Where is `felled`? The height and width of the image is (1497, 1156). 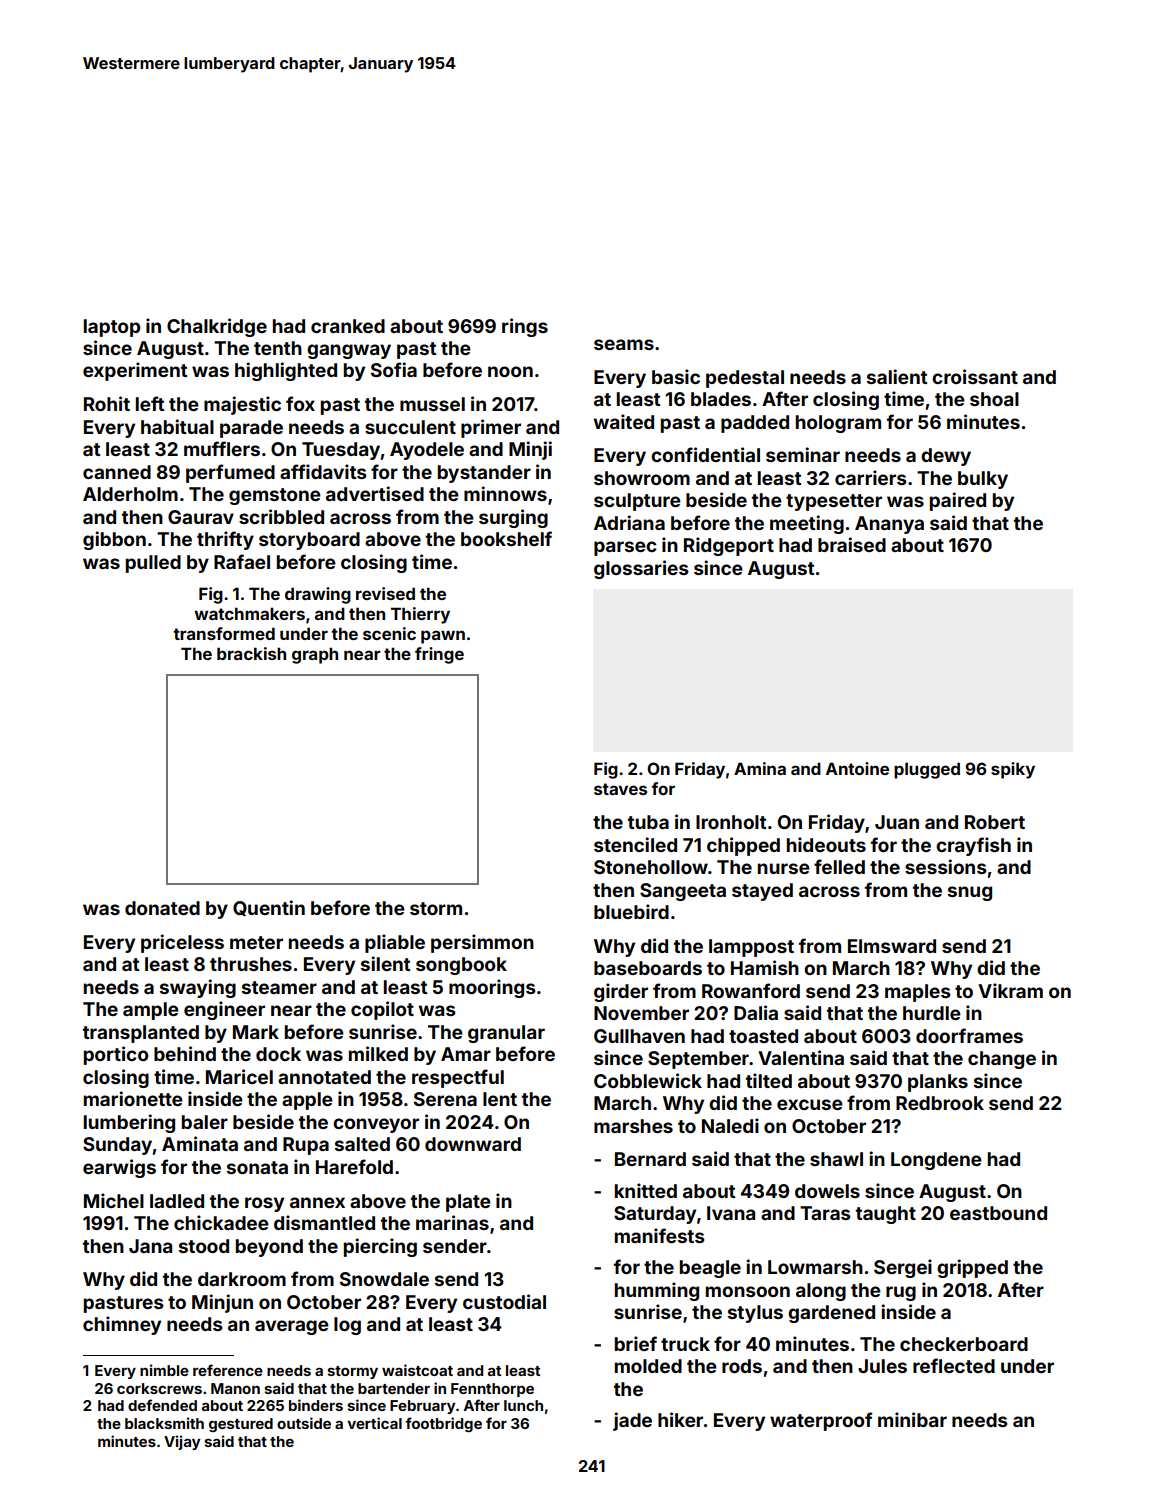
felled is located at coordinates (839, 866).
